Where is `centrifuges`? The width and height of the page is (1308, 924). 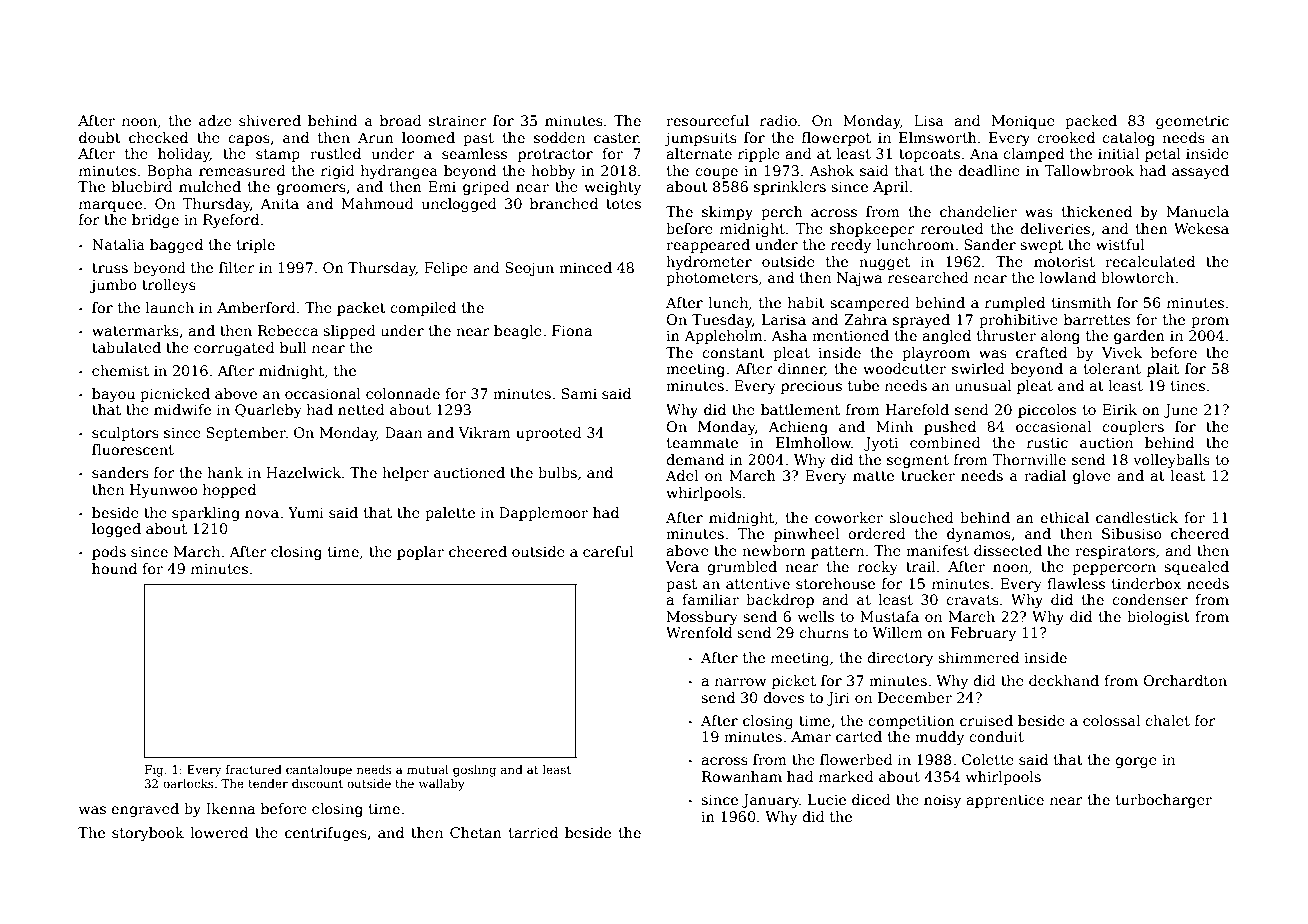 centrifuges is located at coordinates (326, 834).
